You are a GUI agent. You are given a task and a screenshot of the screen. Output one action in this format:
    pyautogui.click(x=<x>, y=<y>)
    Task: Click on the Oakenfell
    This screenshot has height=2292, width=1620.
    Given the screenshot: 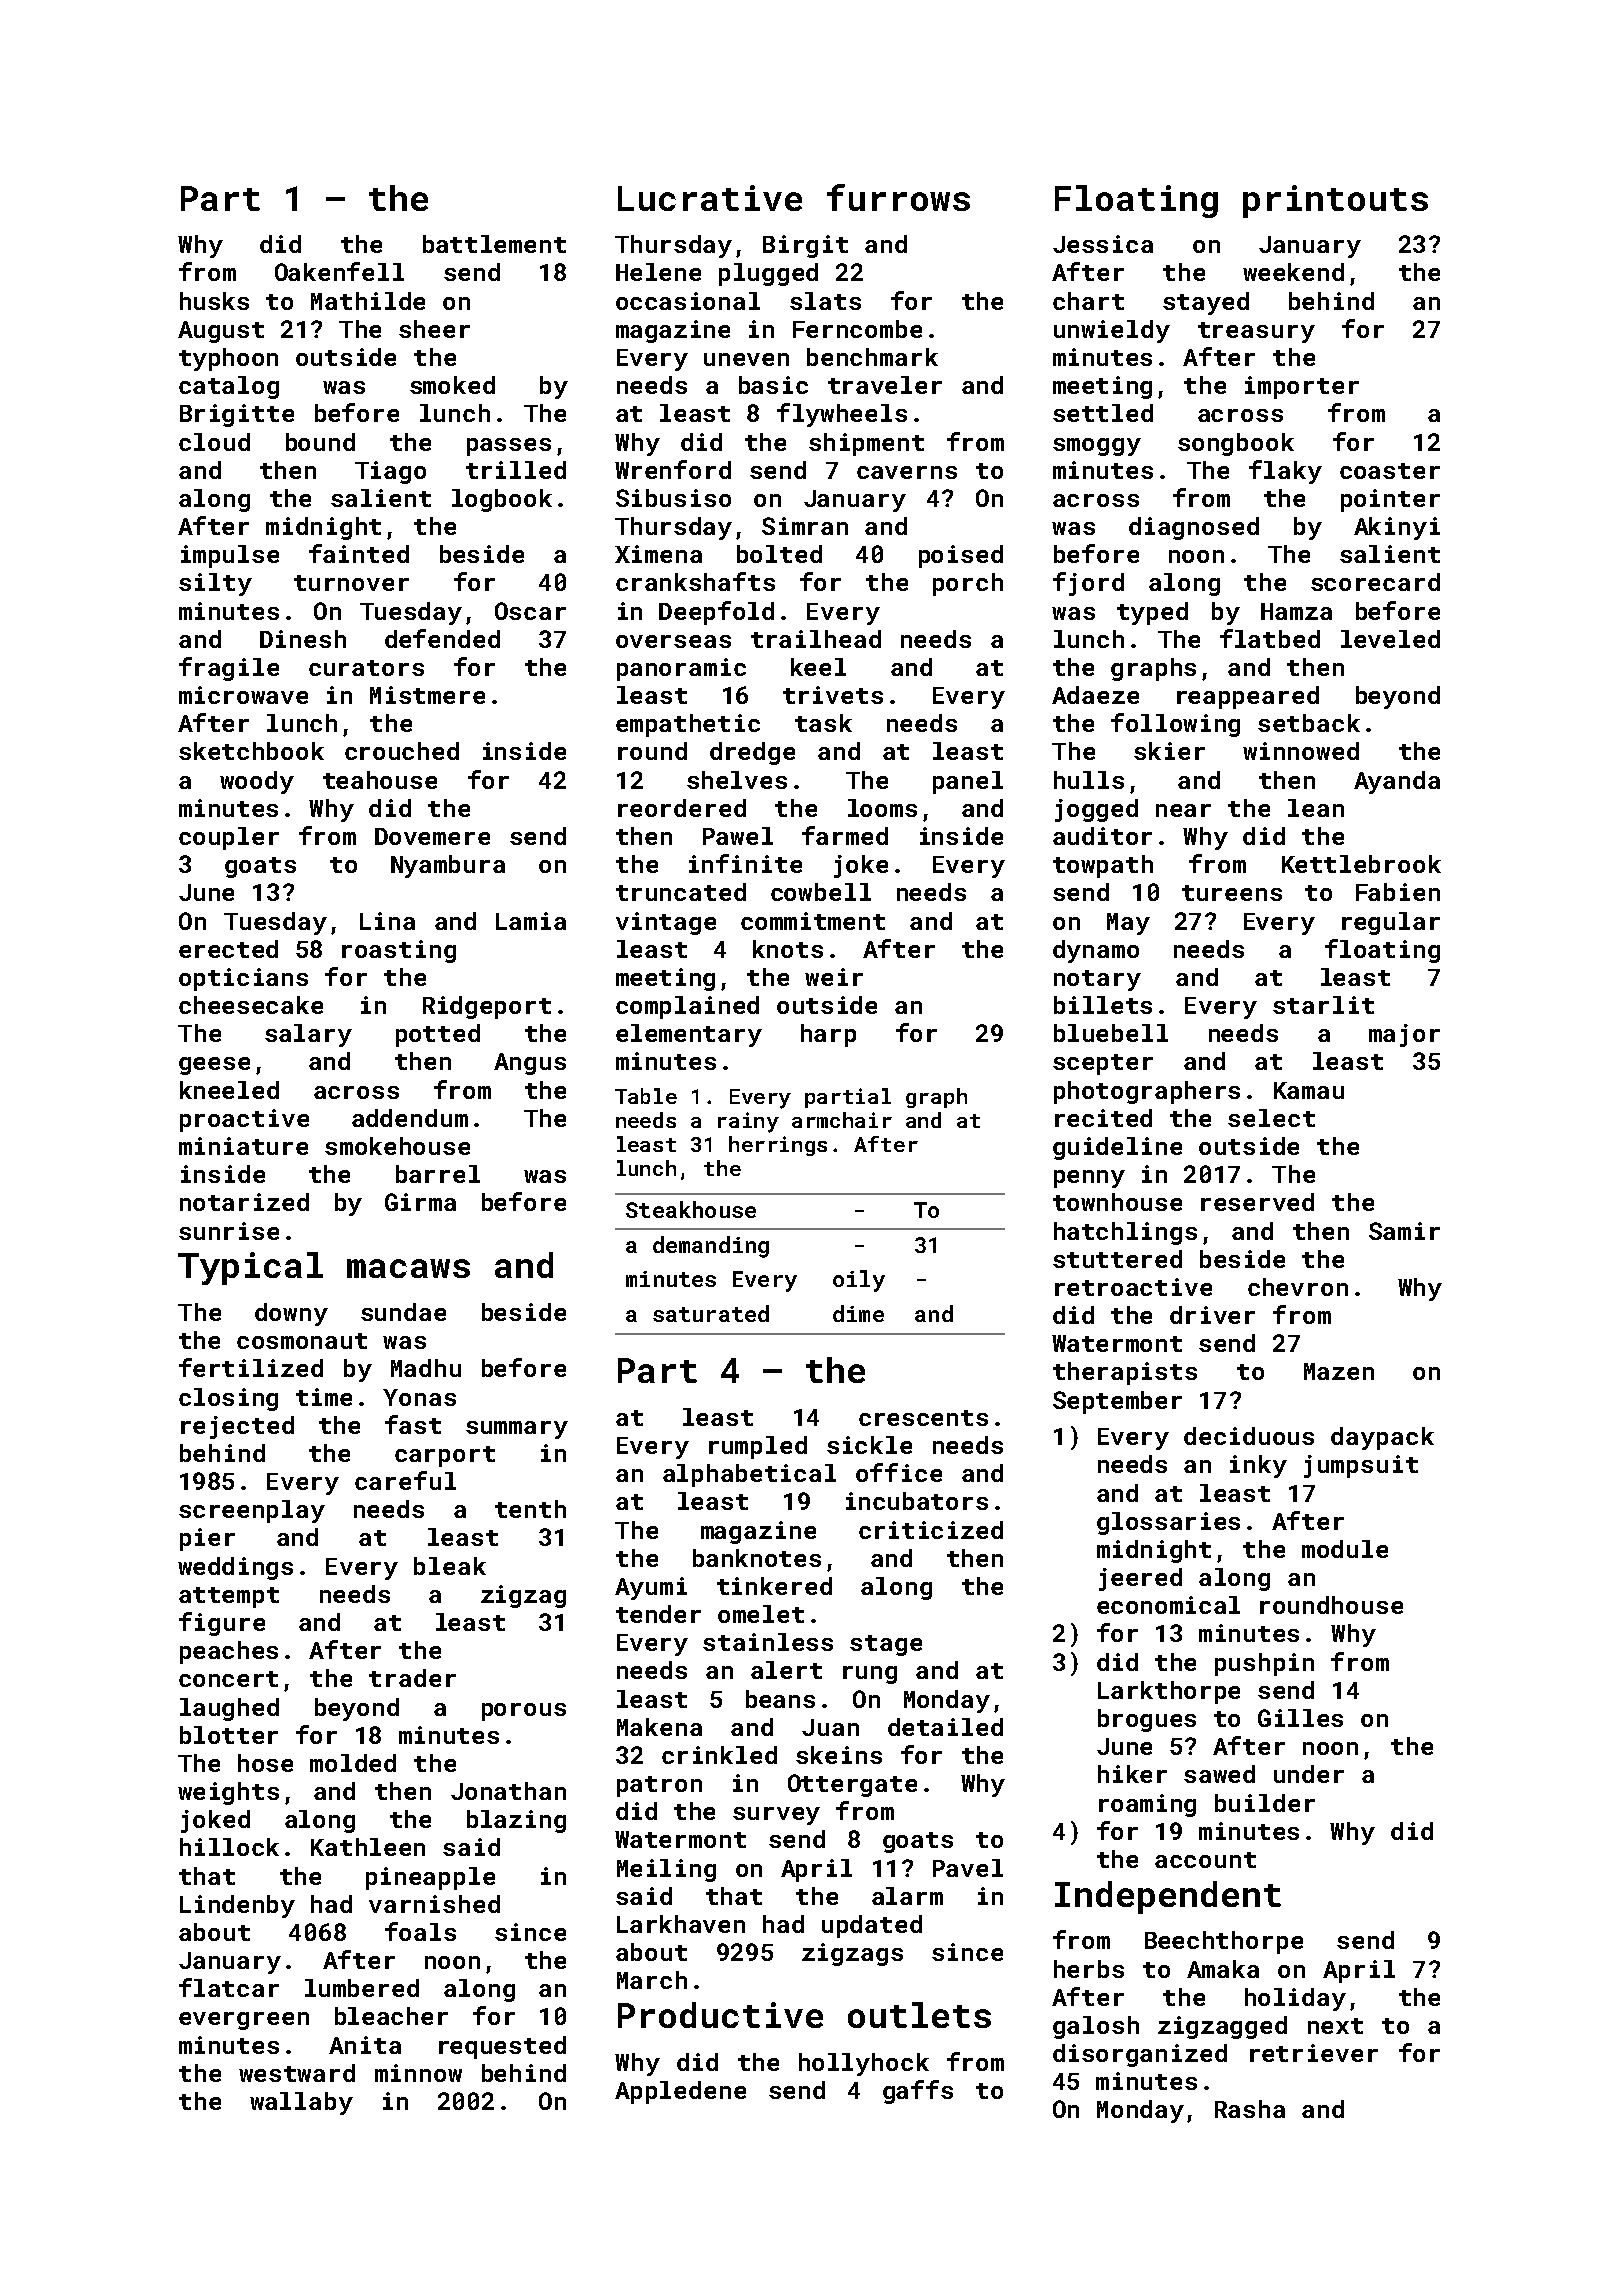 What is the action you would take?
    pyautogui.click(x=339, y=271)
